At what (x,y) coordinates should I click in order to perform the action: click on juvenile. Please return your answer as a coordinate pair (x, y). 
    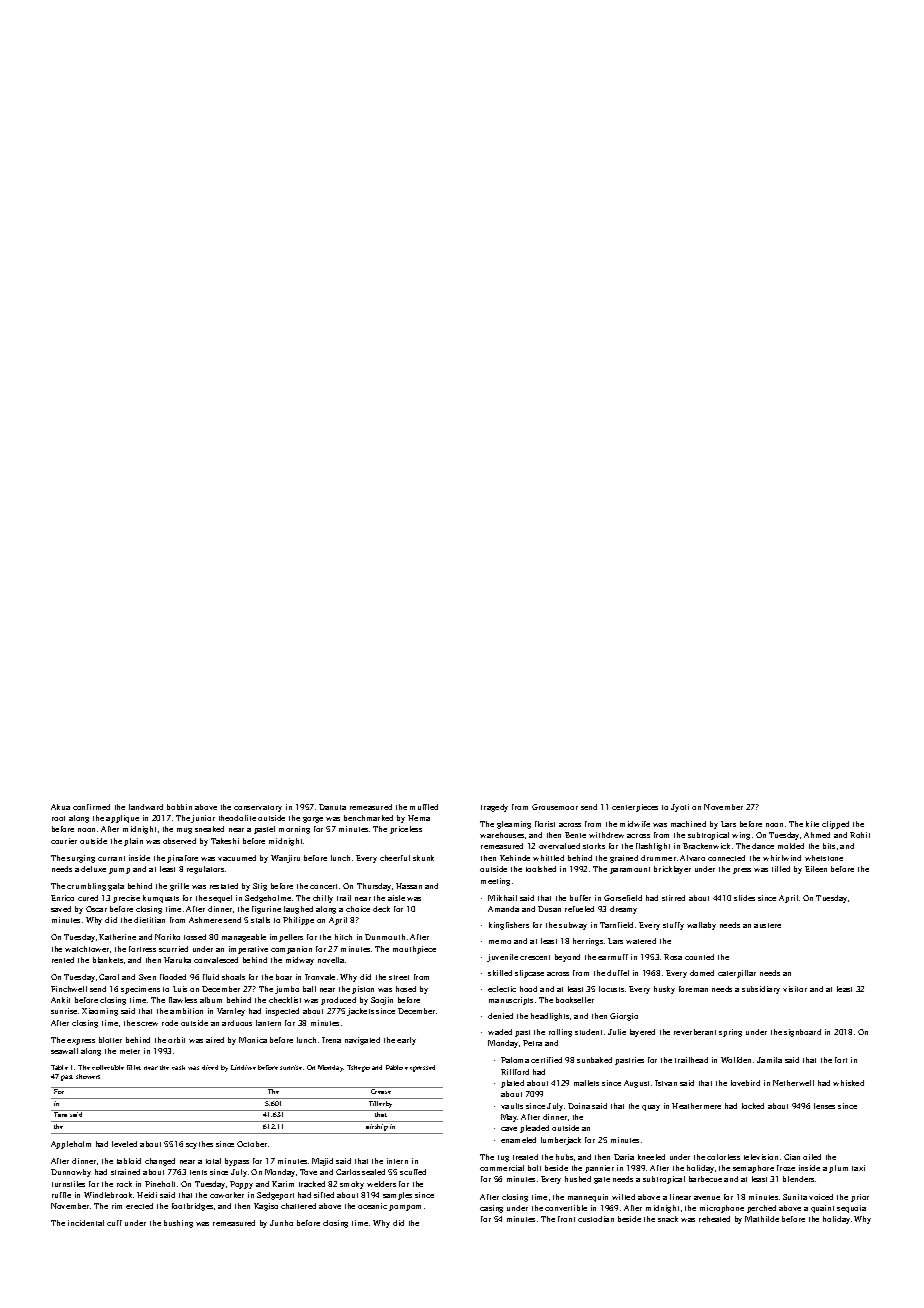
    Looking at the image, I should click on (502, 958).
